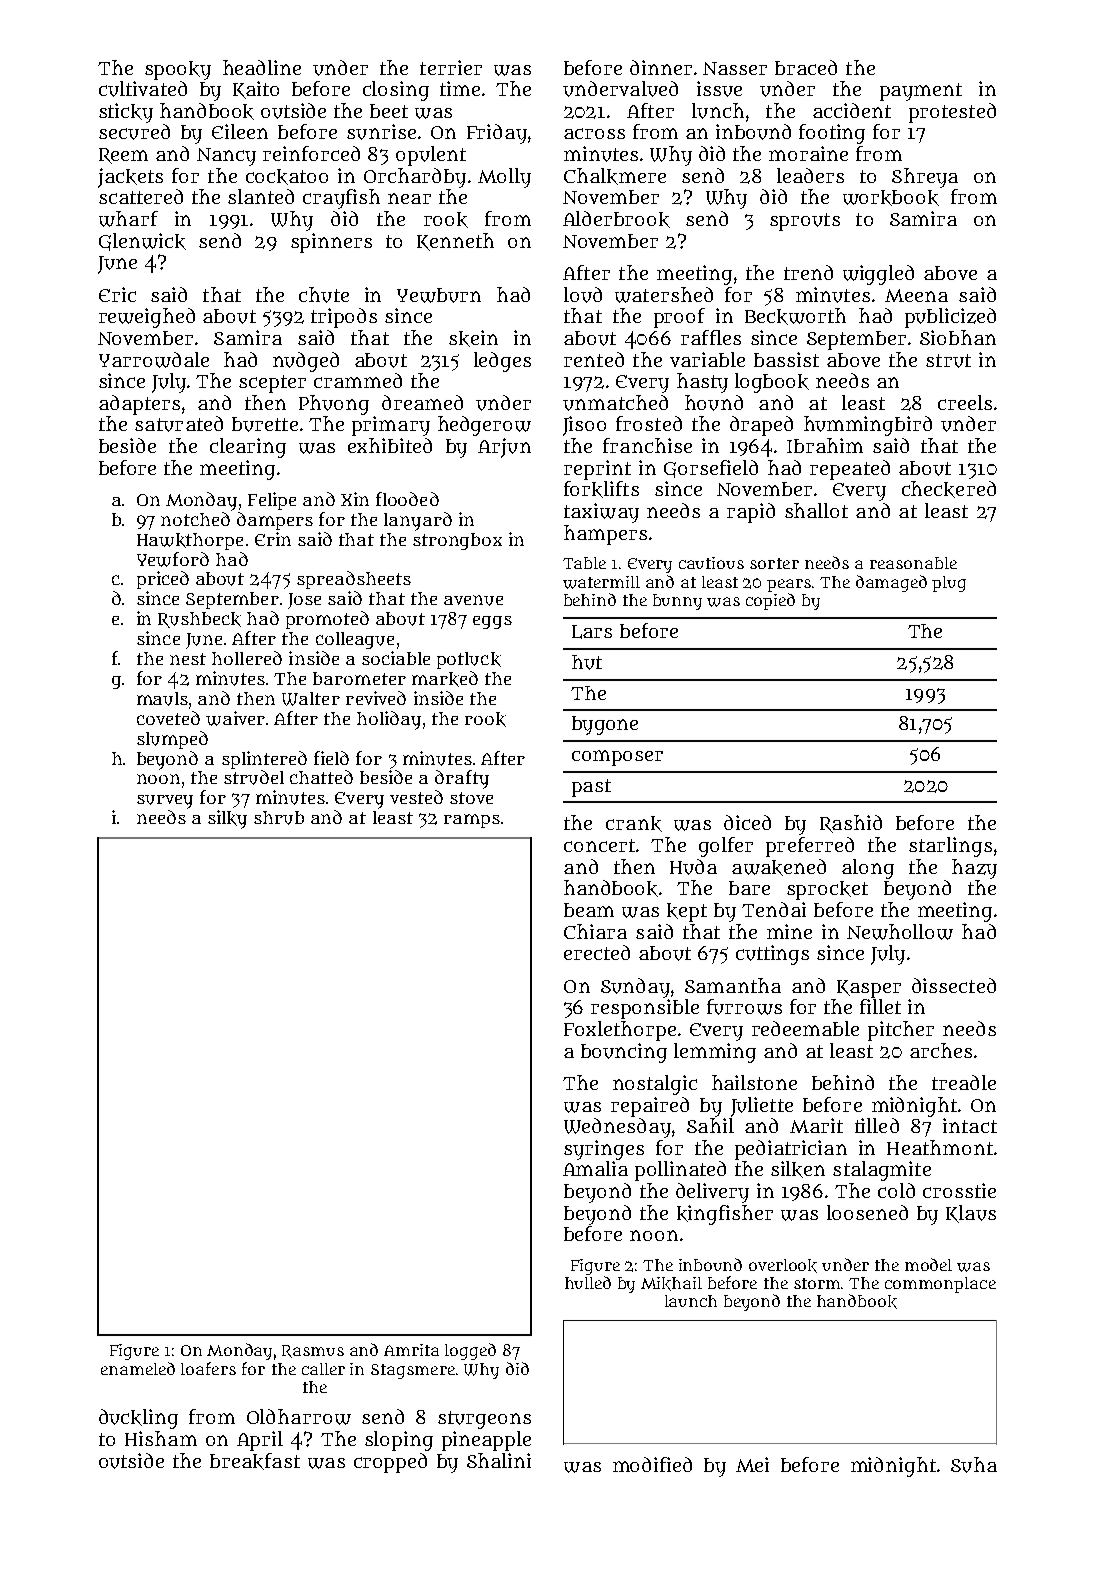 The width and height of the image is (1095, 1586). I want to click on Glenwick, so click(142, 242).
